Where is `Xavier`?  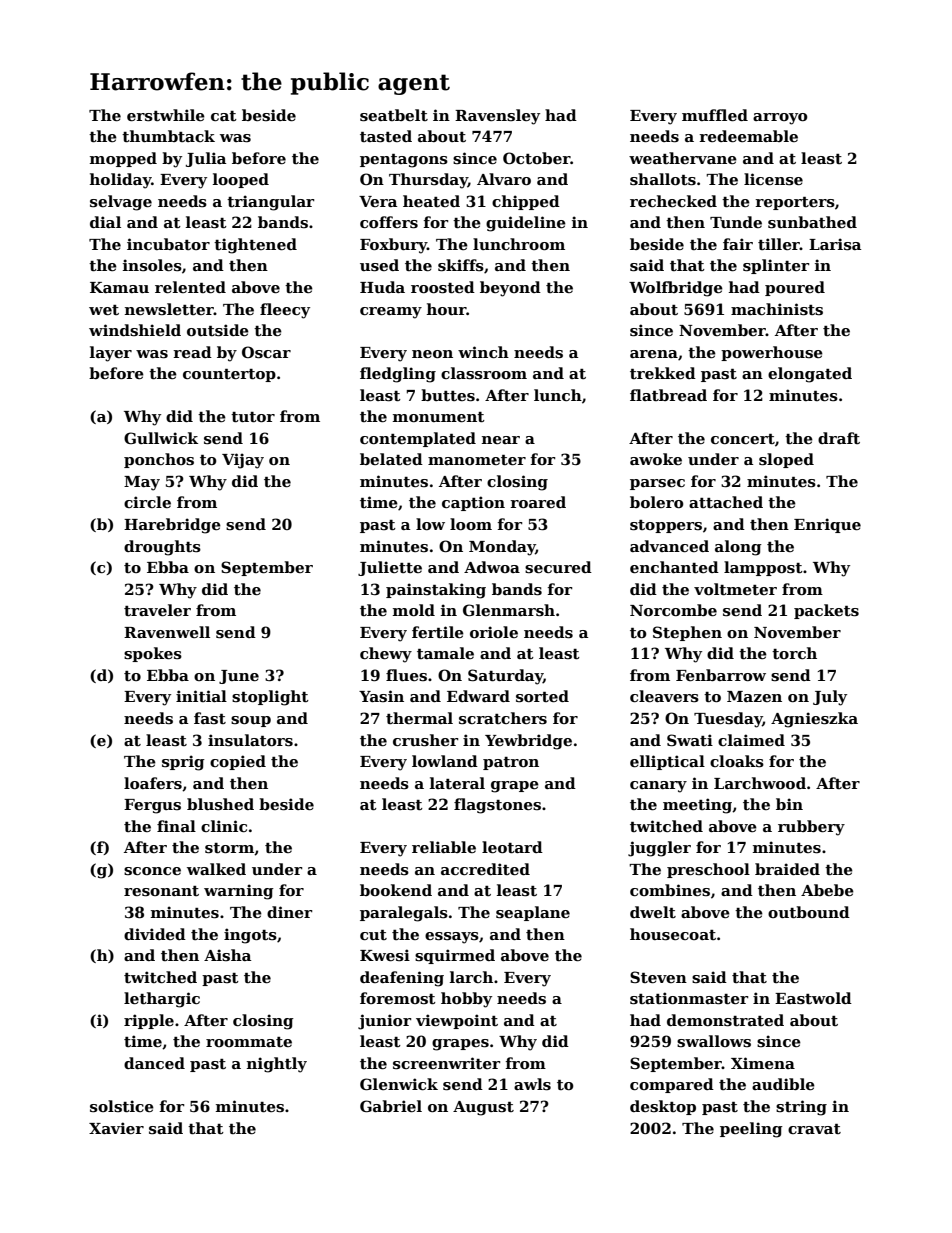 Xavier is located at coordinates (116, 1128).
